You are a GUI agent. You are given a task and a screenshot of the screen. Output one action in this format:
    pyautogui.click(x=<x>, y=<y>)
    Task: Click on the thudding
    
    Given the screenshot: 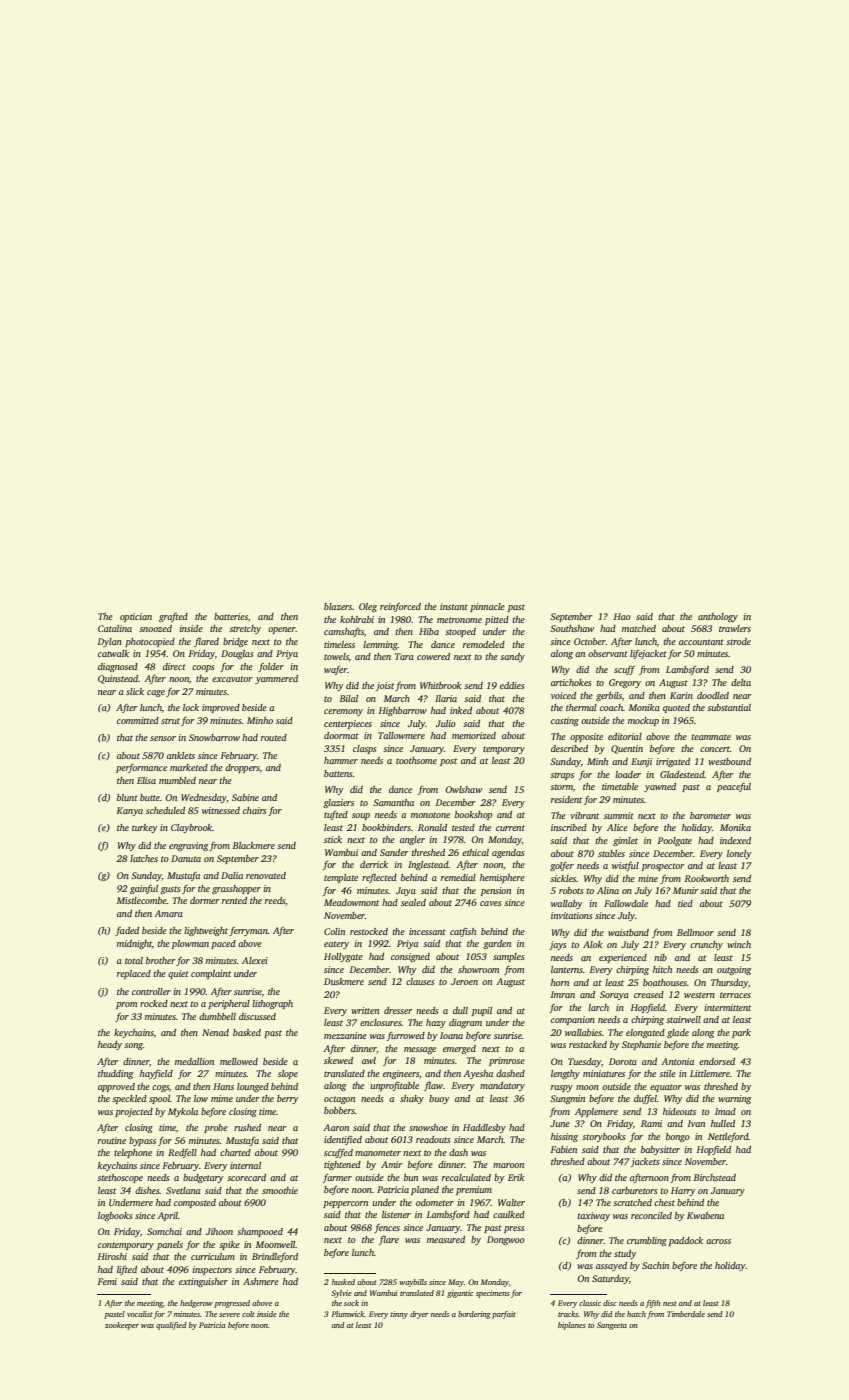 What is the action you would take?
    pyautogui.click(x=115, y=1074)
